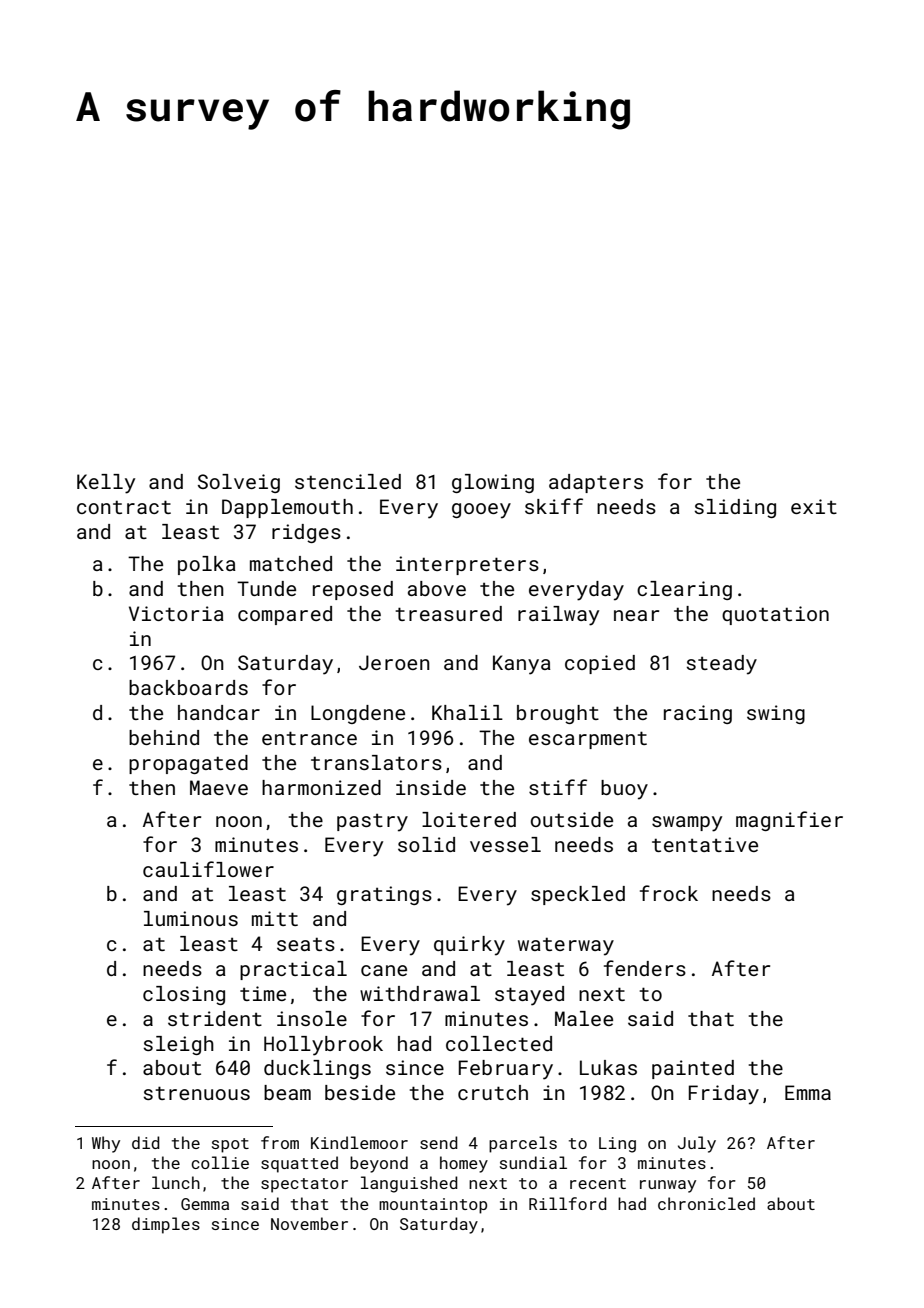  Describe the element at coordinates (106, 484) in the page. I see `Kelly` at that location.
